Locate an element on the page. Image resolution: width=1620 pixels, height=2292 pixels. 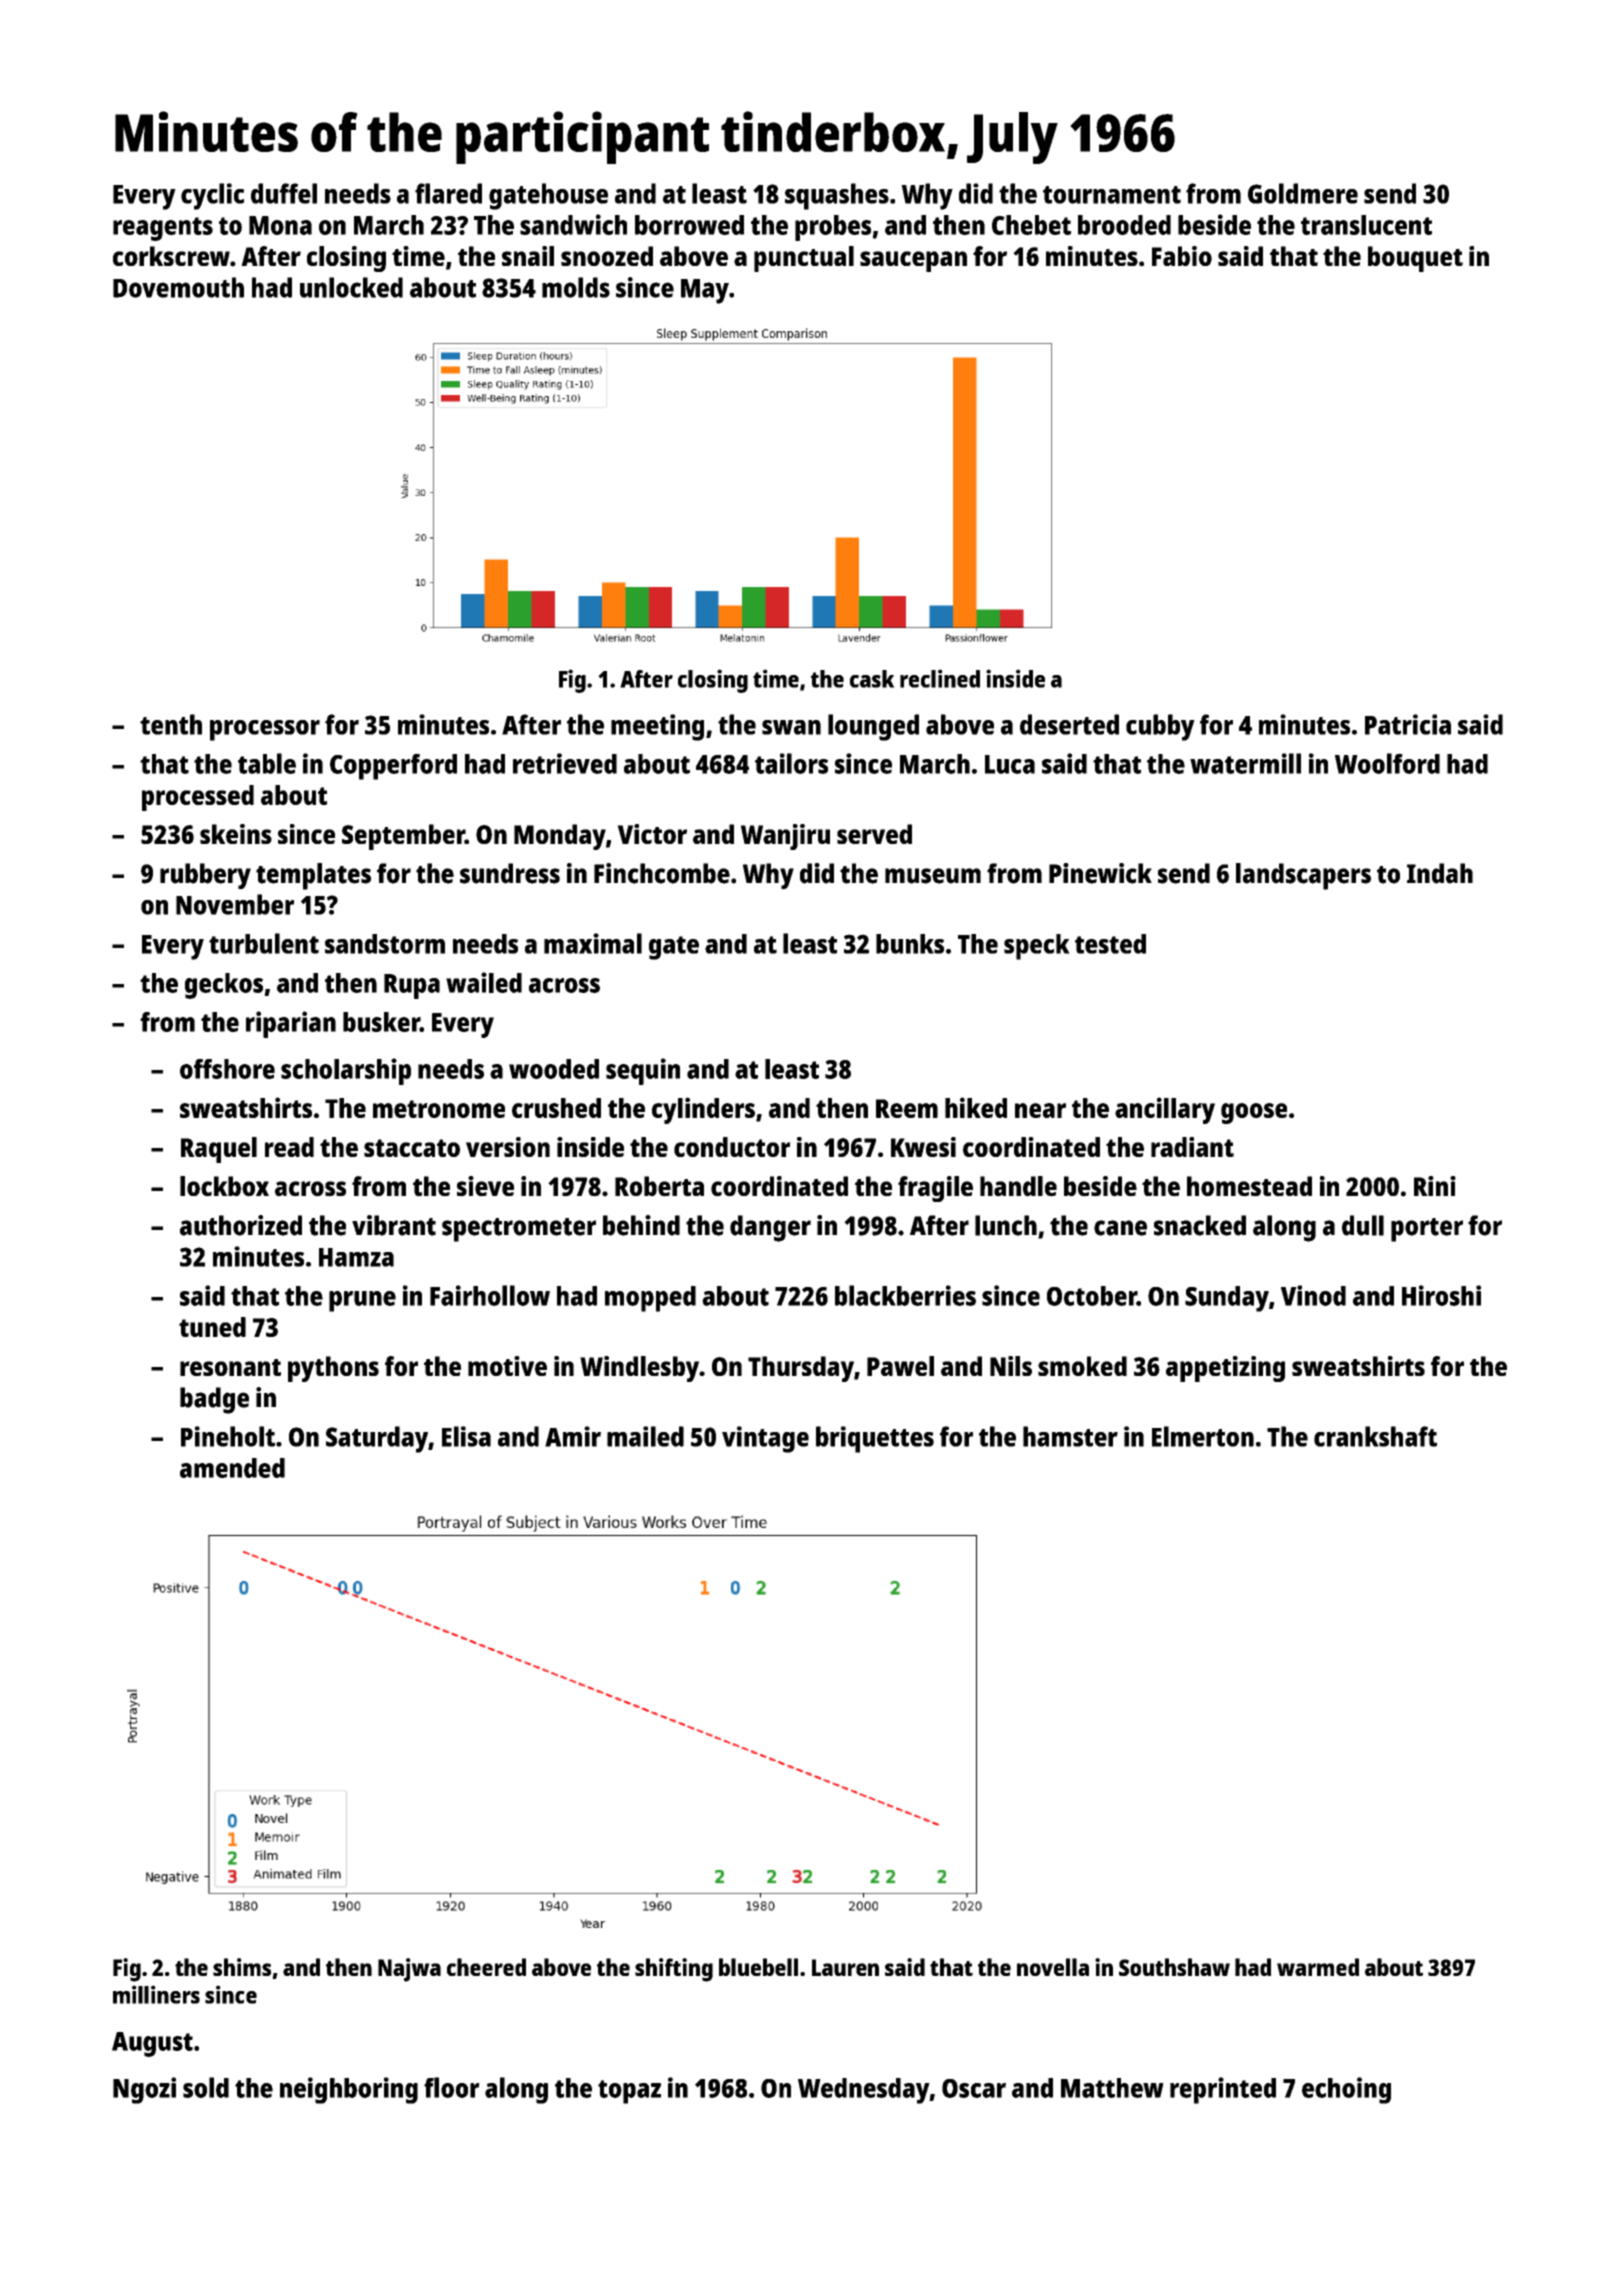
cask is located at coordinates (872, 679).
